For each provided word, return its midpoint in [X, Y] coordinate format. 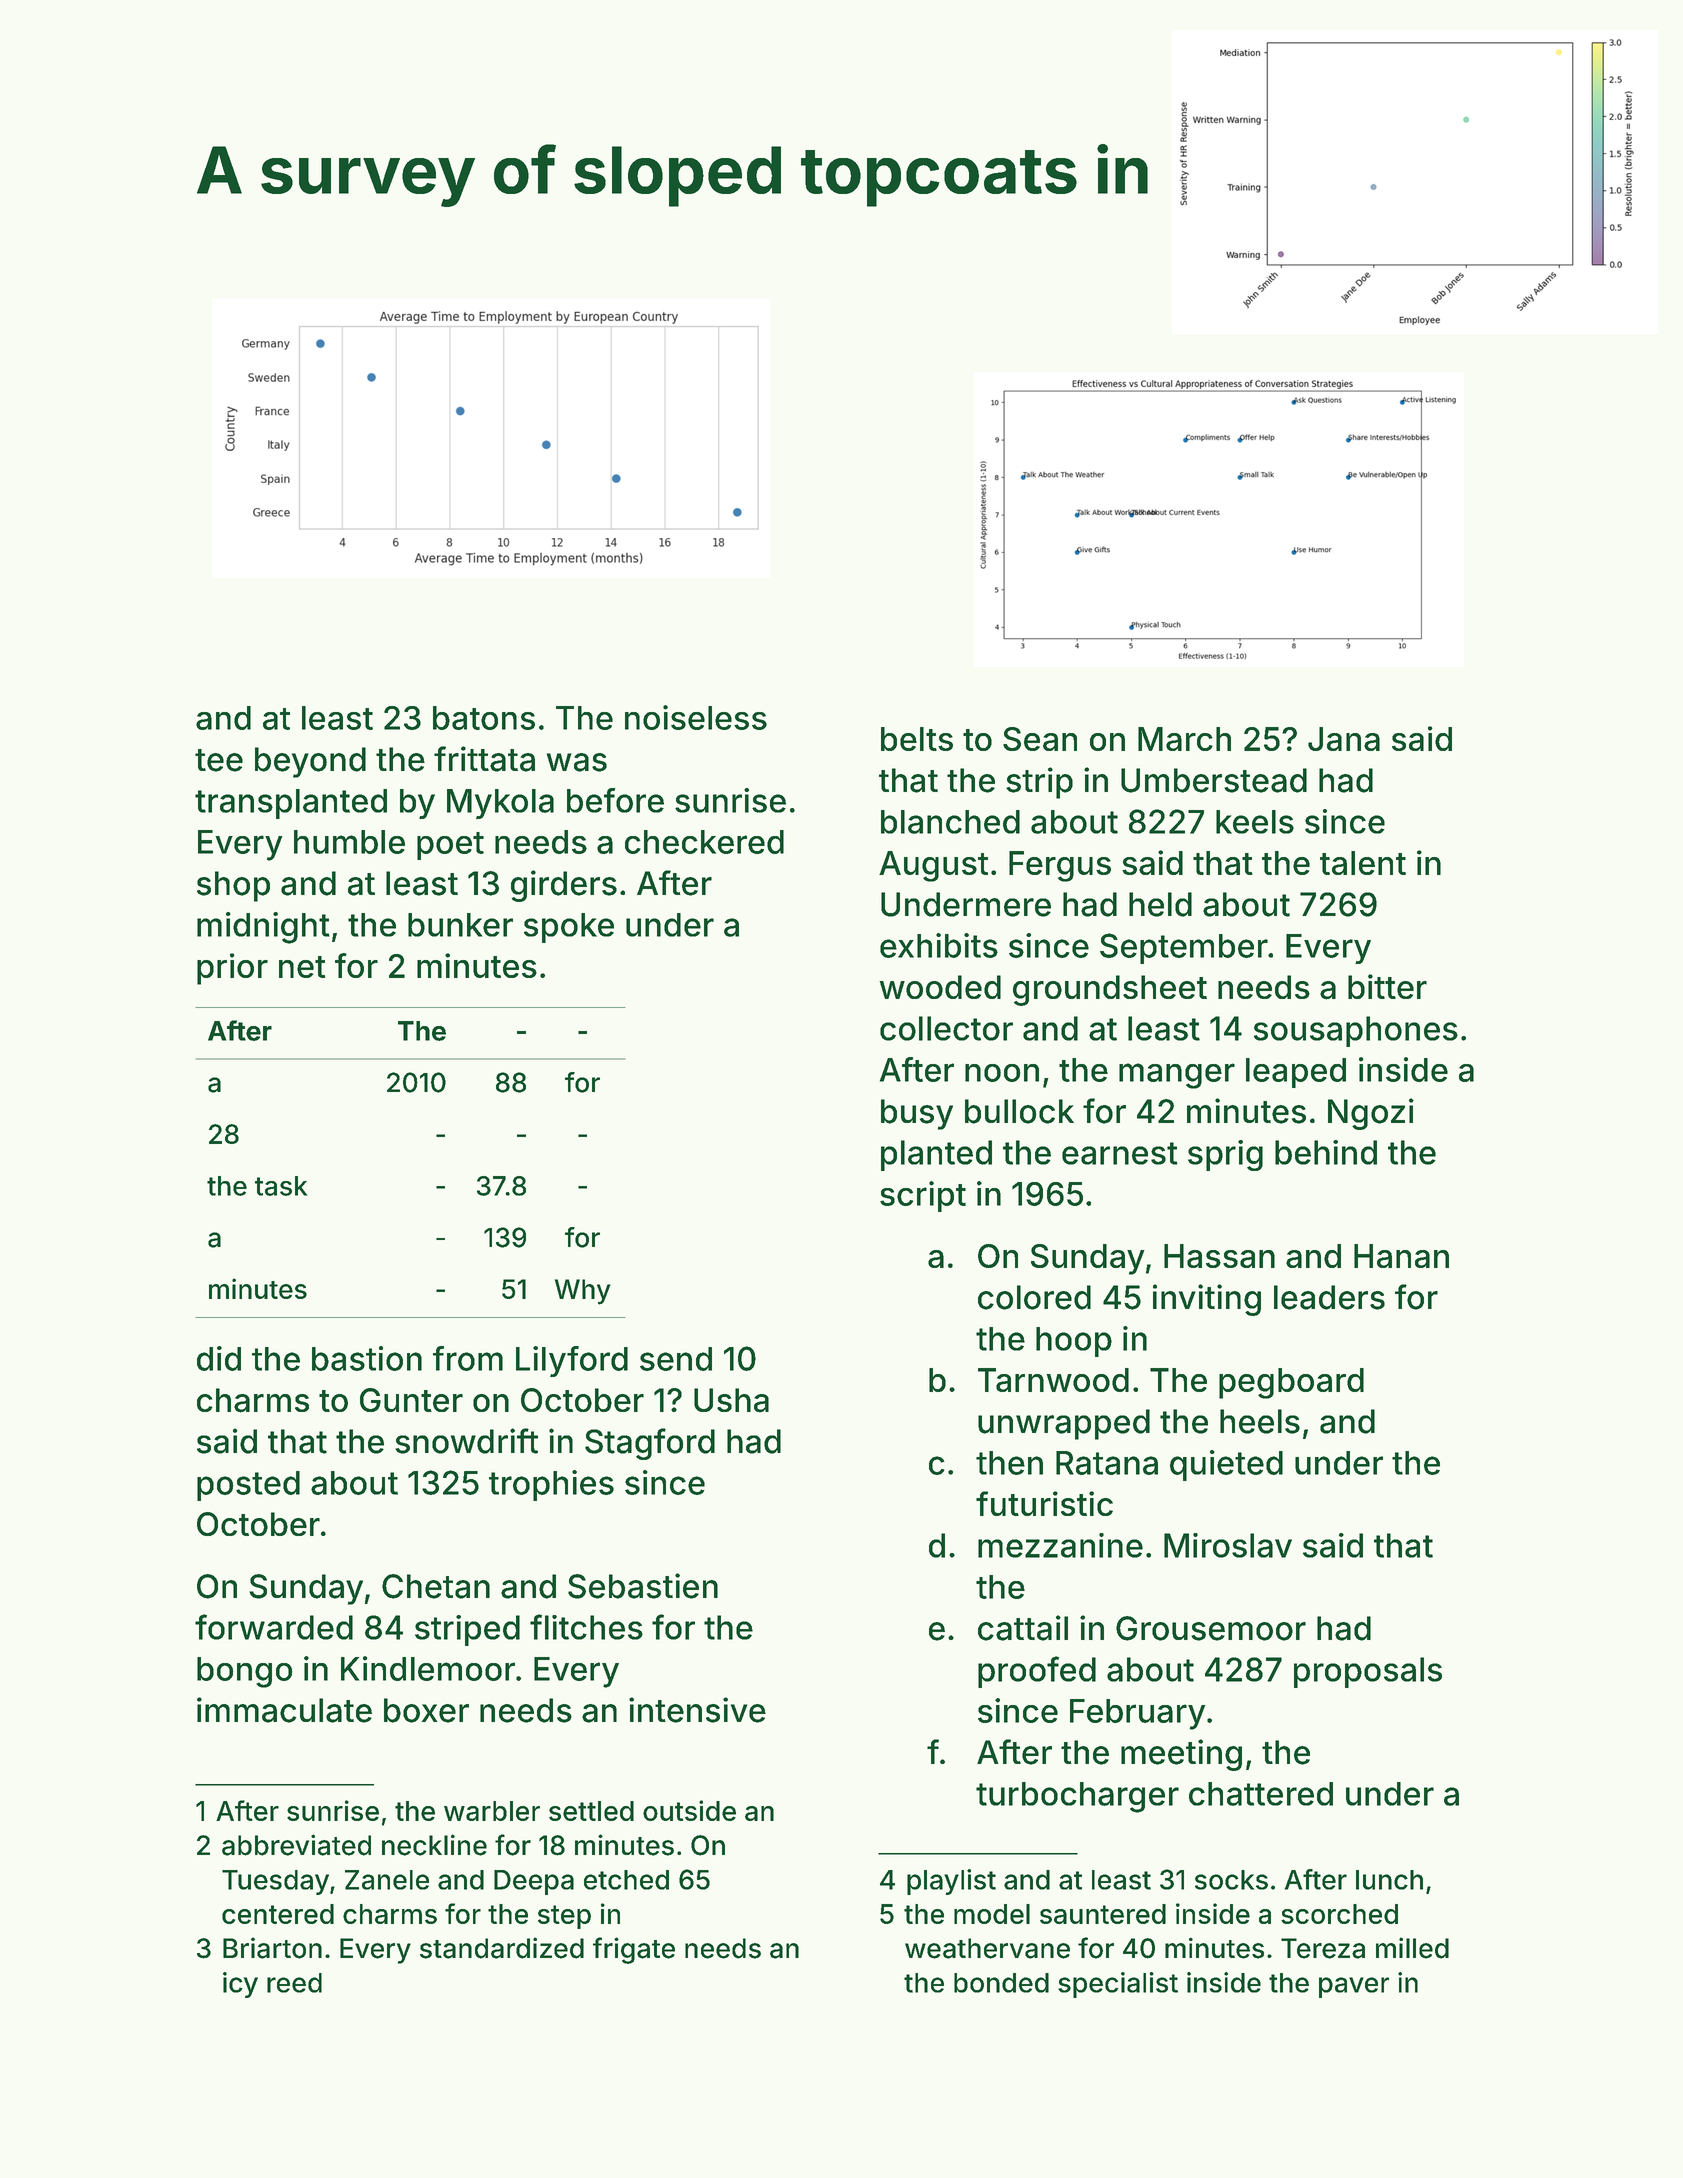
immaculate [284, 1710]
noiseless [696, 717]
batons [484, 718]
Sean [1040, 739]
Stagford [650, 1444]
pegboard [1291, 1383]
